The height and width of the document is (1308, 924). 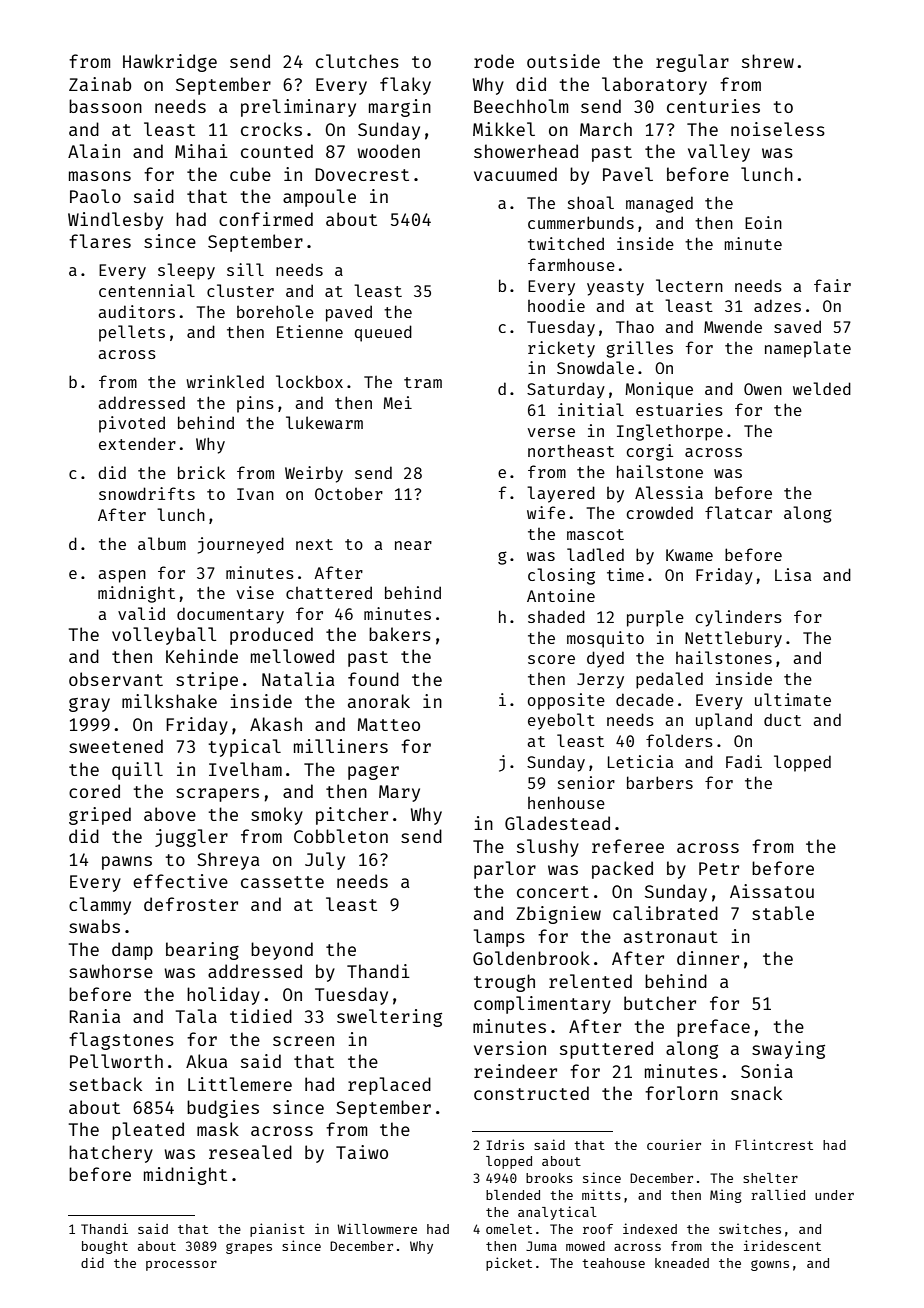 What do you see at coordinates (271, 129) in the document?
I see `crocks` at bounding box center [271, 129].
